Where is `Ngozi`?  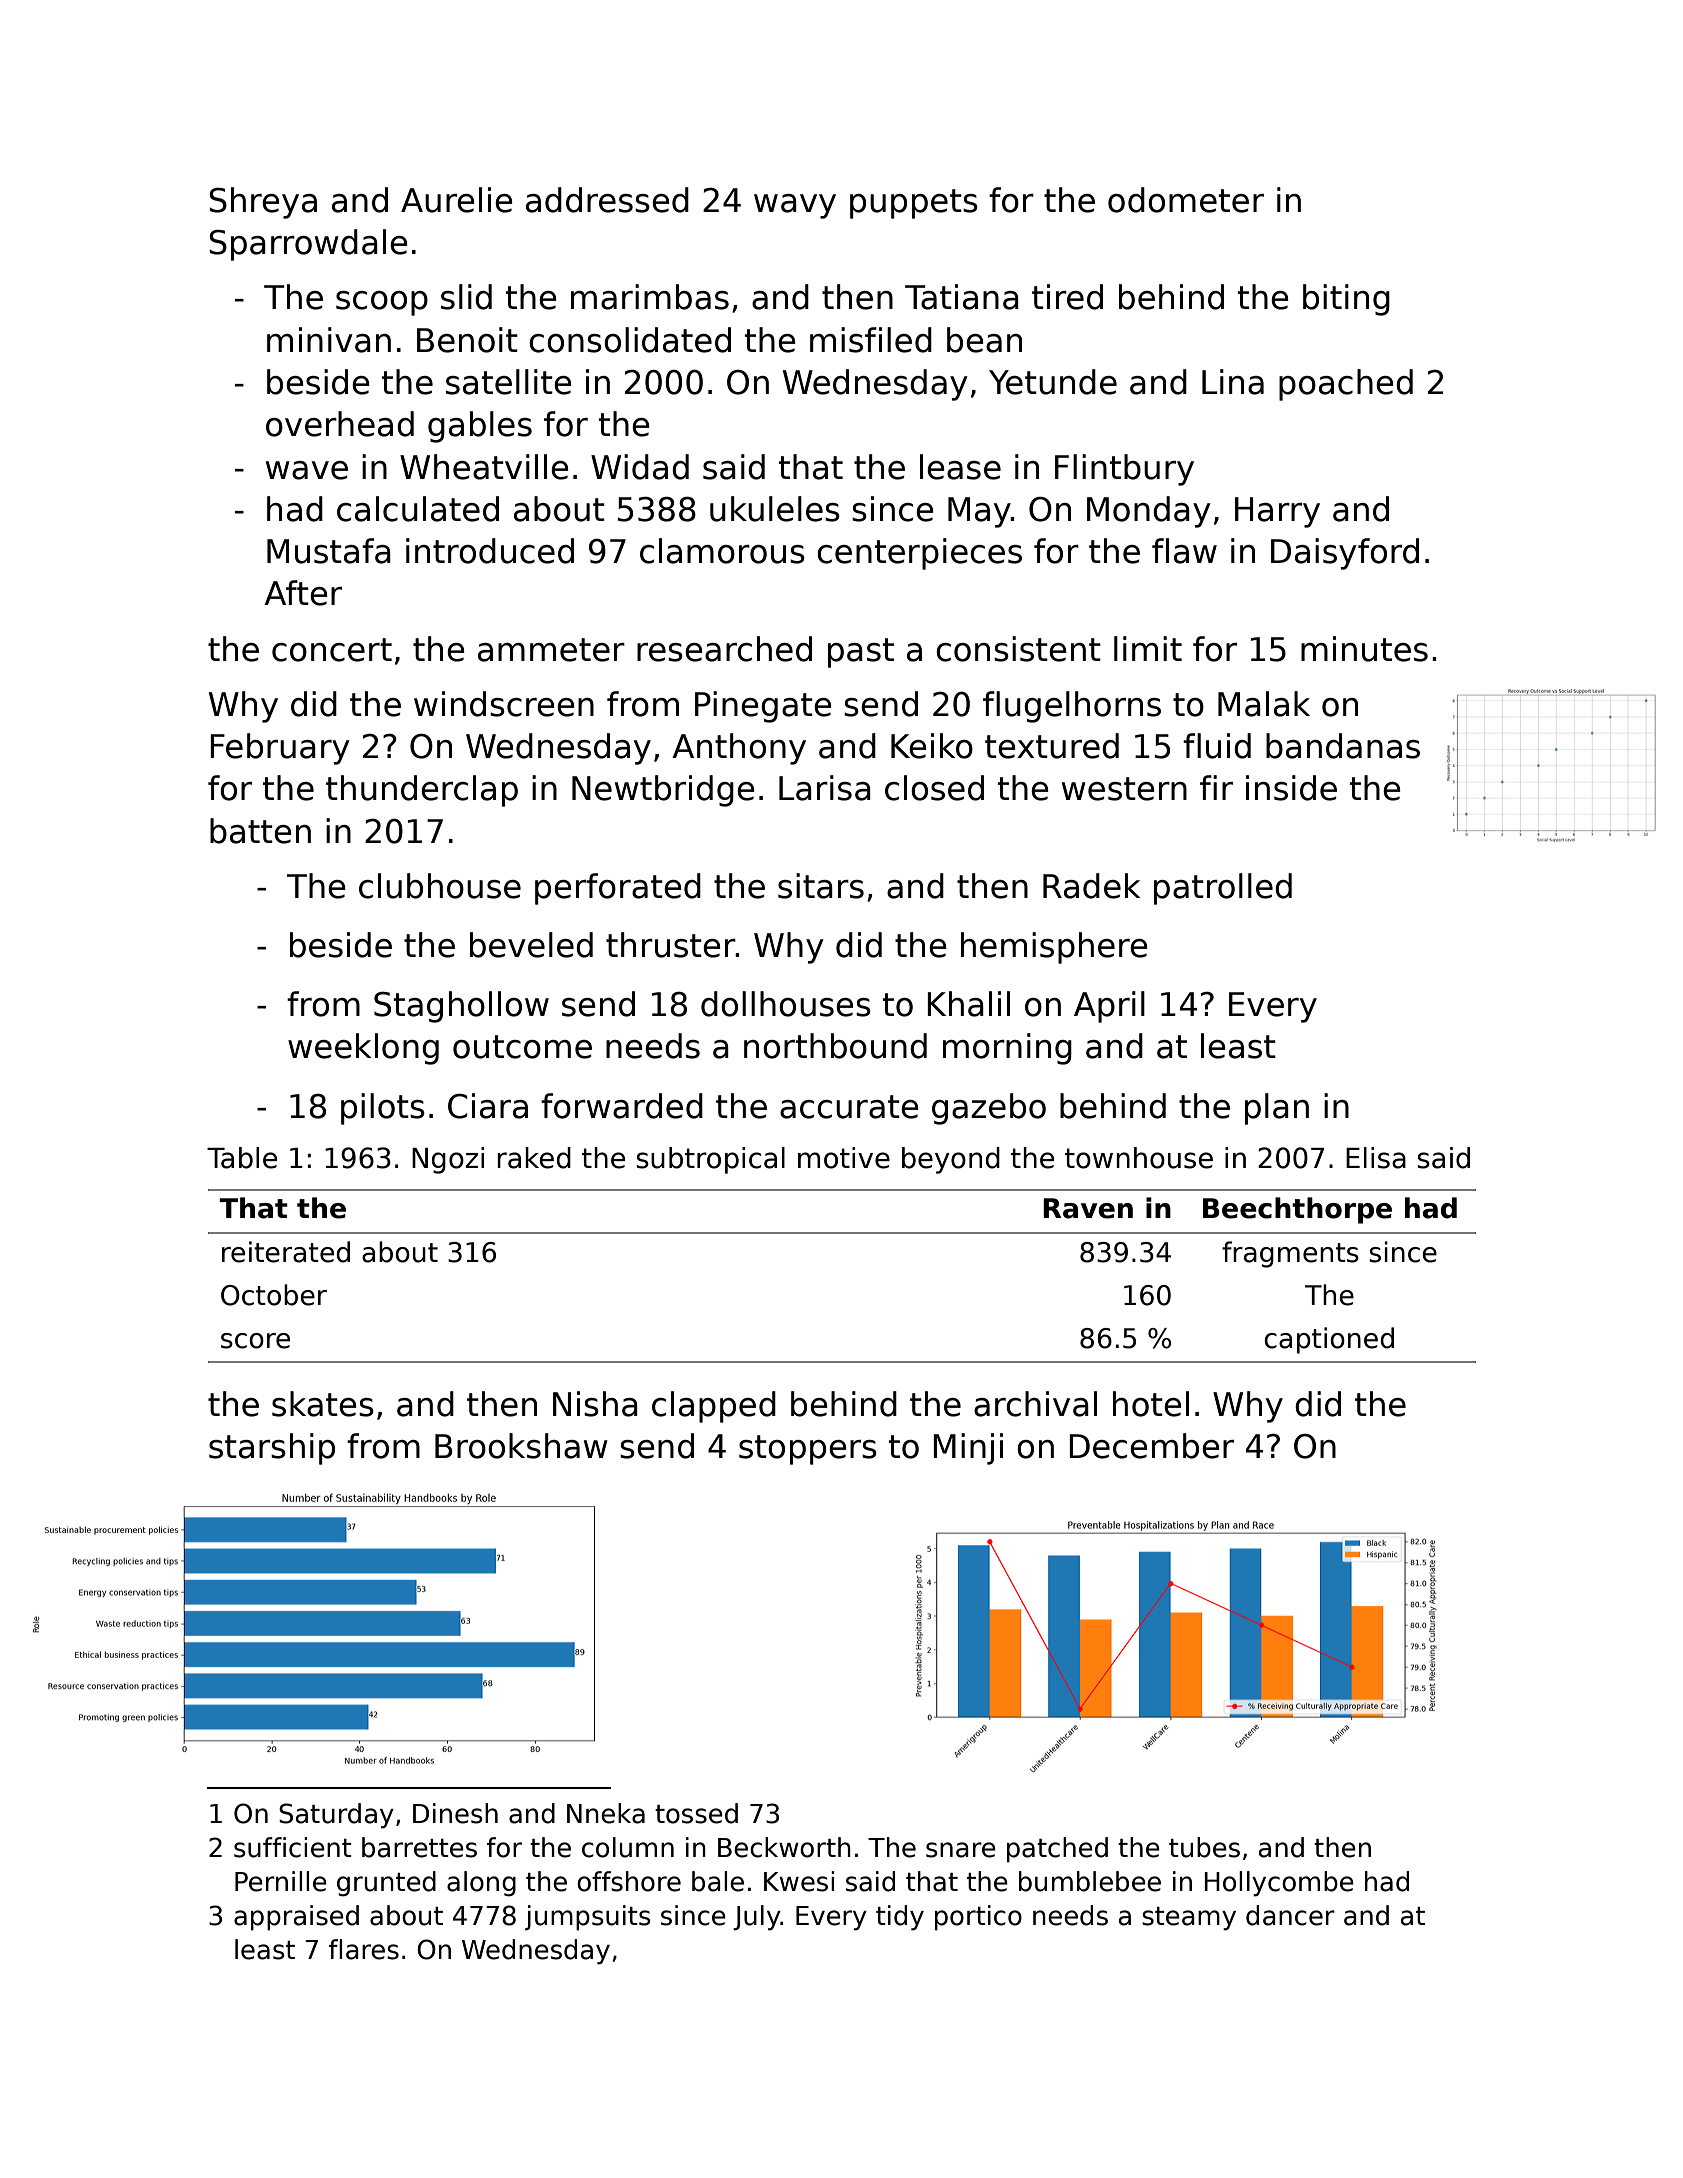 Ngozi is located at coordinates (448, 1160).
